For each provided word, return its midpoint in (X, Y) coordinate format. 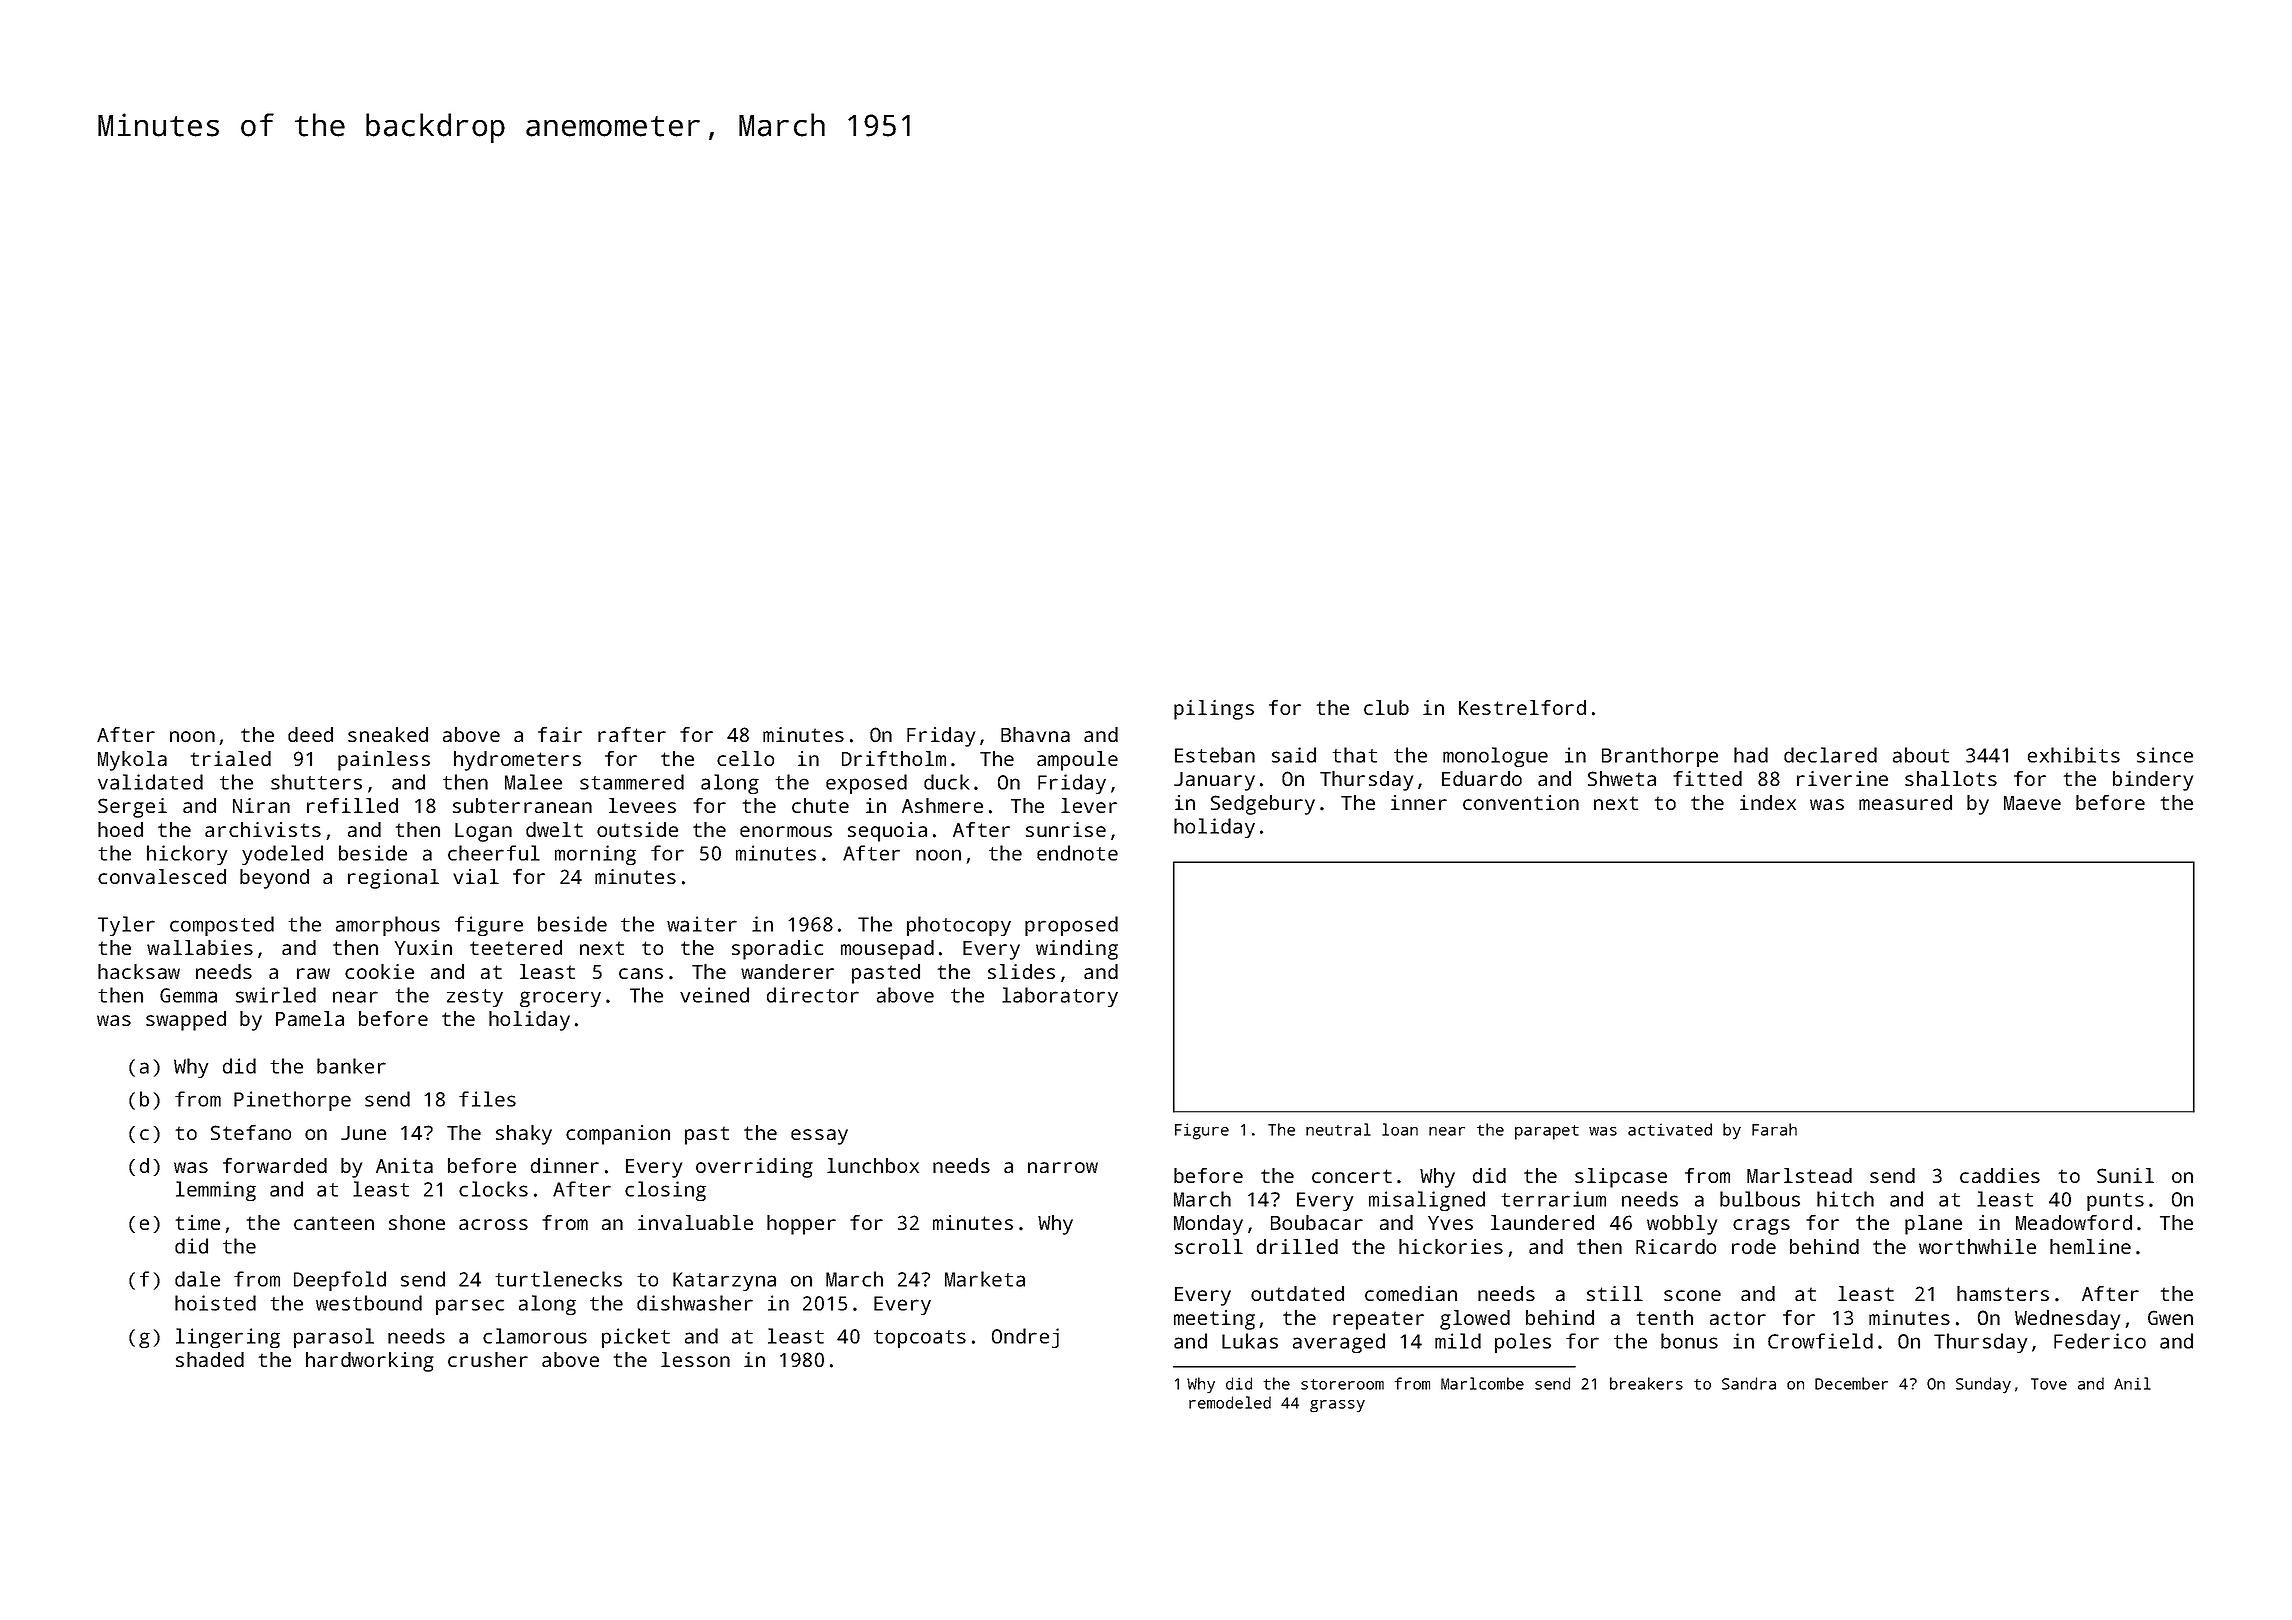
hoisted (215, 1303)
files (487, 1099)
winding (1077, 950)
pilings (1214, 710)
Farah (1774, 1129)
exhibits (2074, 755)
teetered (516, 947)
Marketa (985, 1279)
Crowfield (1820, 1341)
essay (819, 1137)
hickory (187, 855)
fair (560, 734)
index (1768, 802)
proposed (1071, 926)
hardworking (370, 1362)
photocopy (959, 926)
